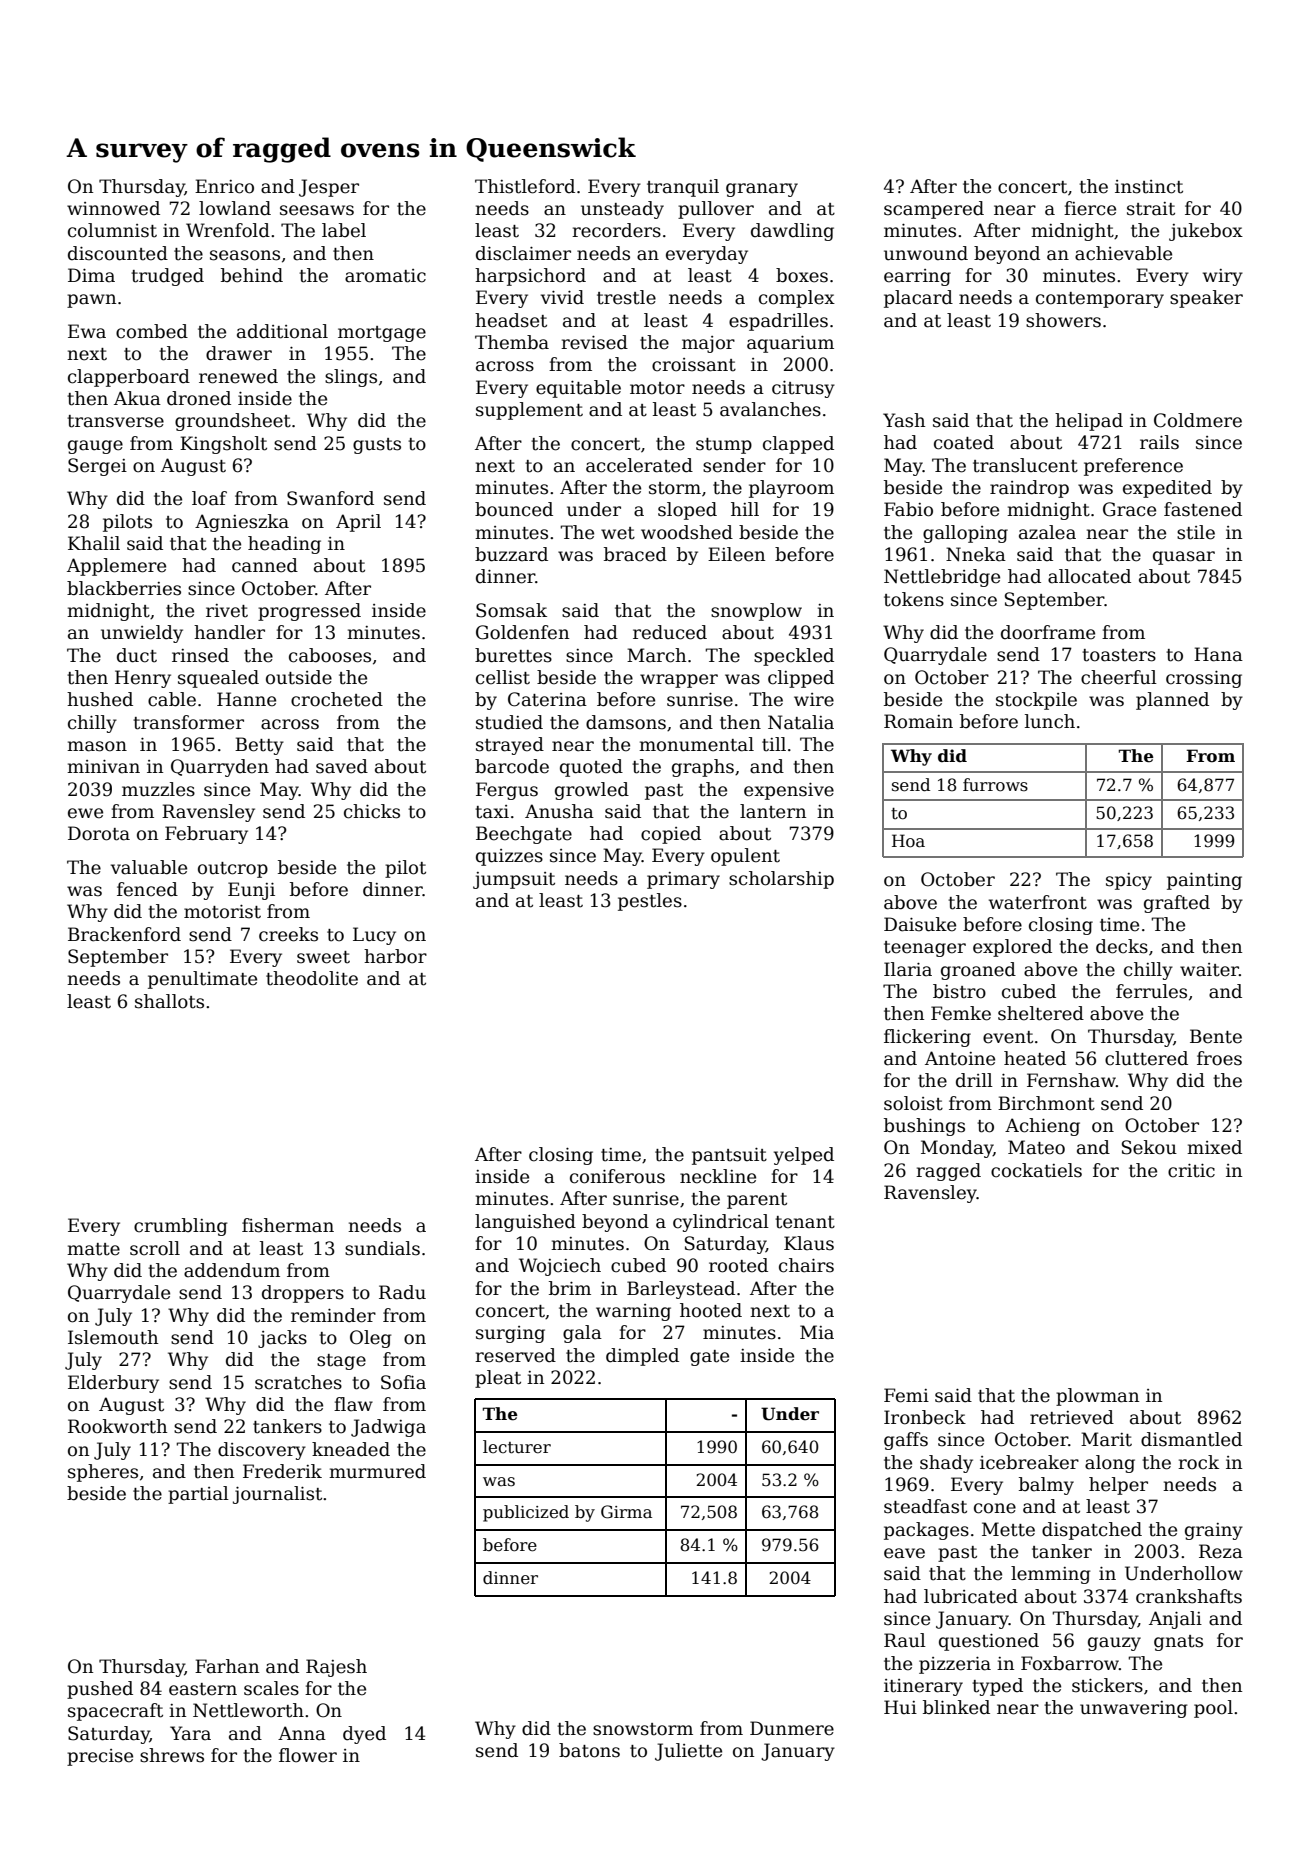  What do you see at coordinates (336, 1668) in the document?
I see `Rajesh` at bounding box center [336, 1668].
